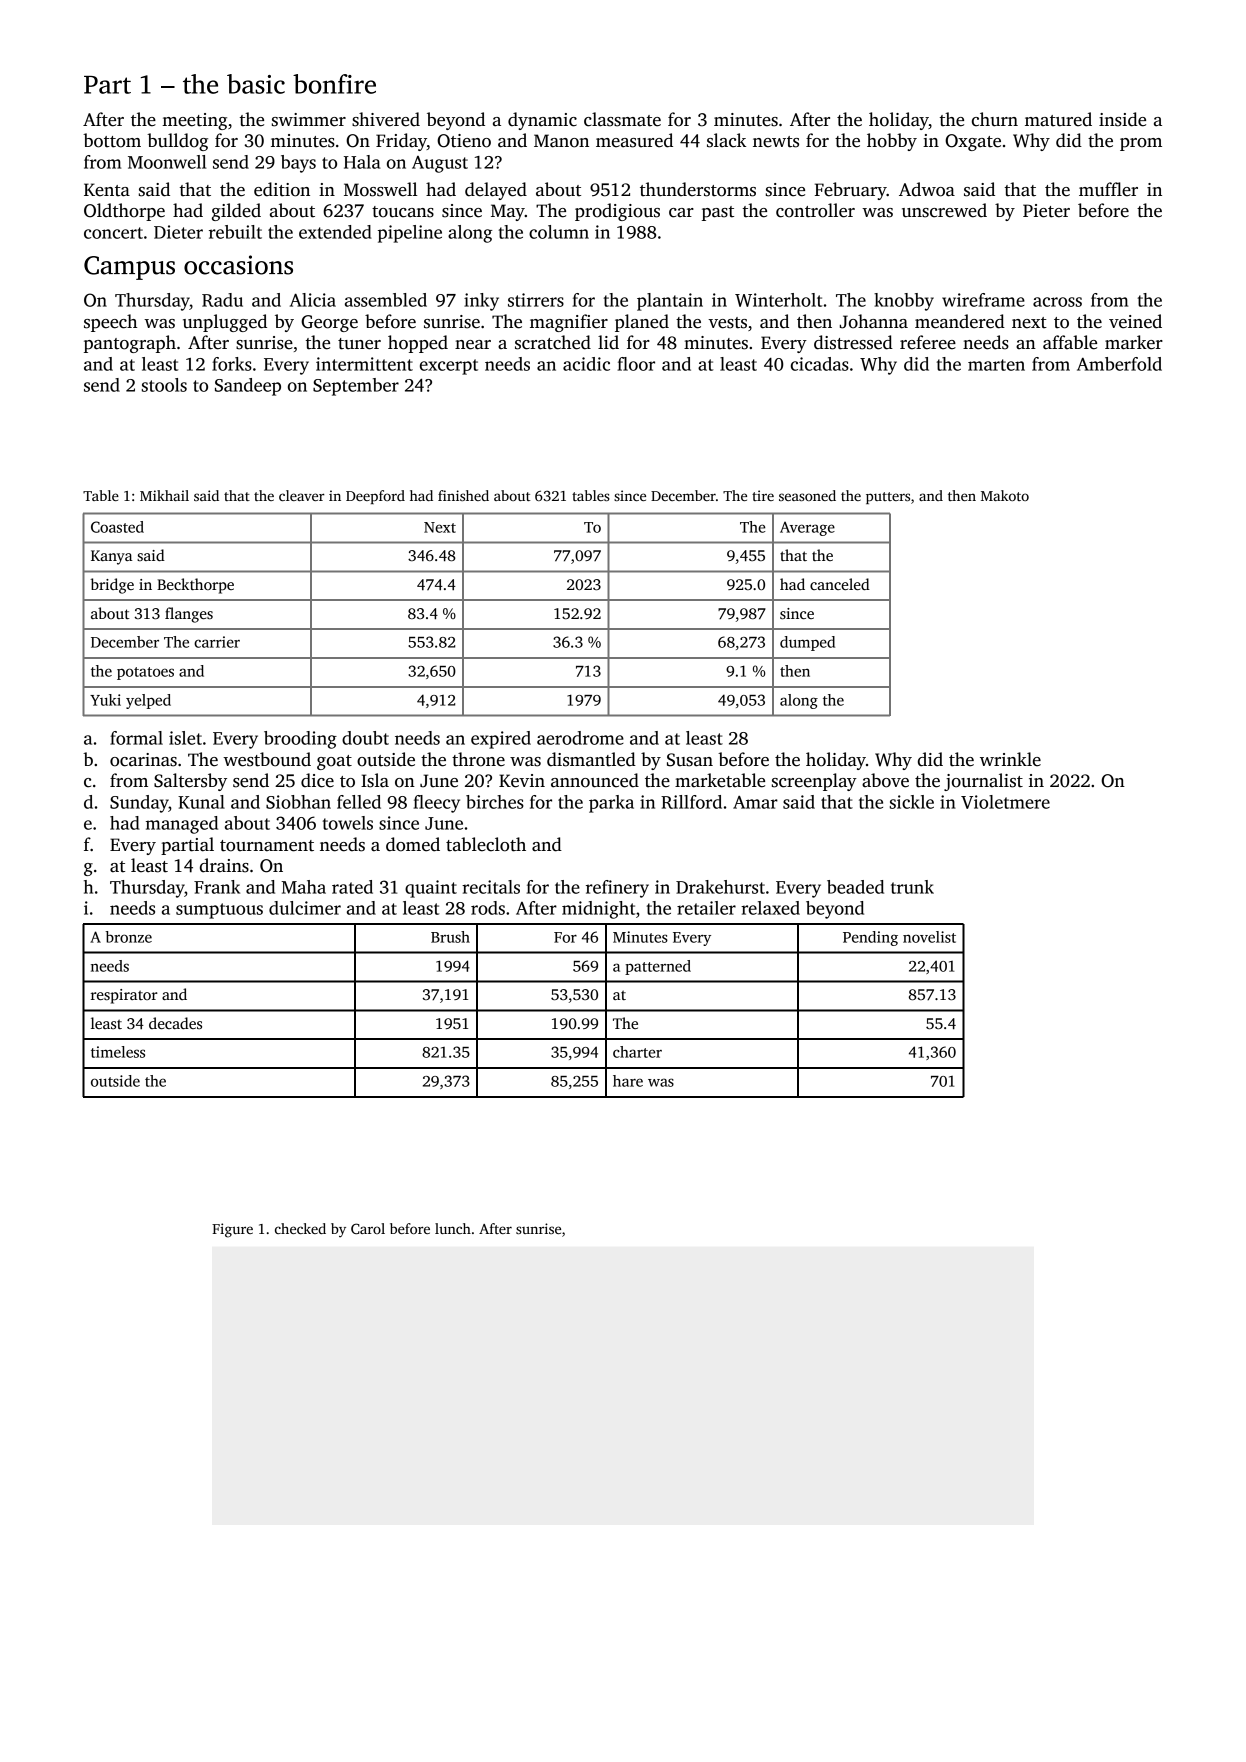  What do you see at coordinates (236, 212) in the screenshot?
I see `gilded` at bounding box center [236, 212].
